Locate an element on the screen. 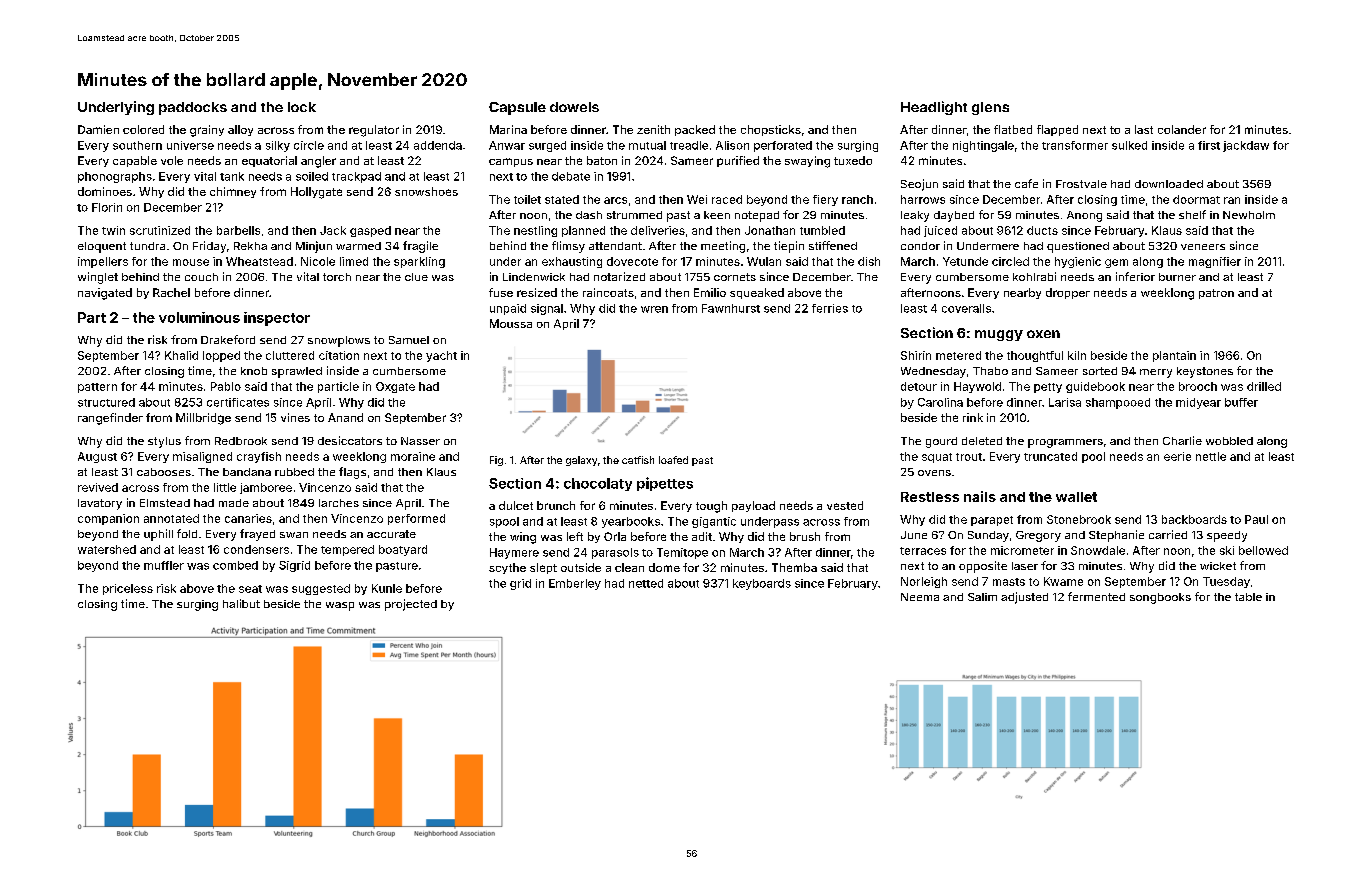 This screenshot has height=887, width=1372. paddocks is located at coordinates (193, 108).
